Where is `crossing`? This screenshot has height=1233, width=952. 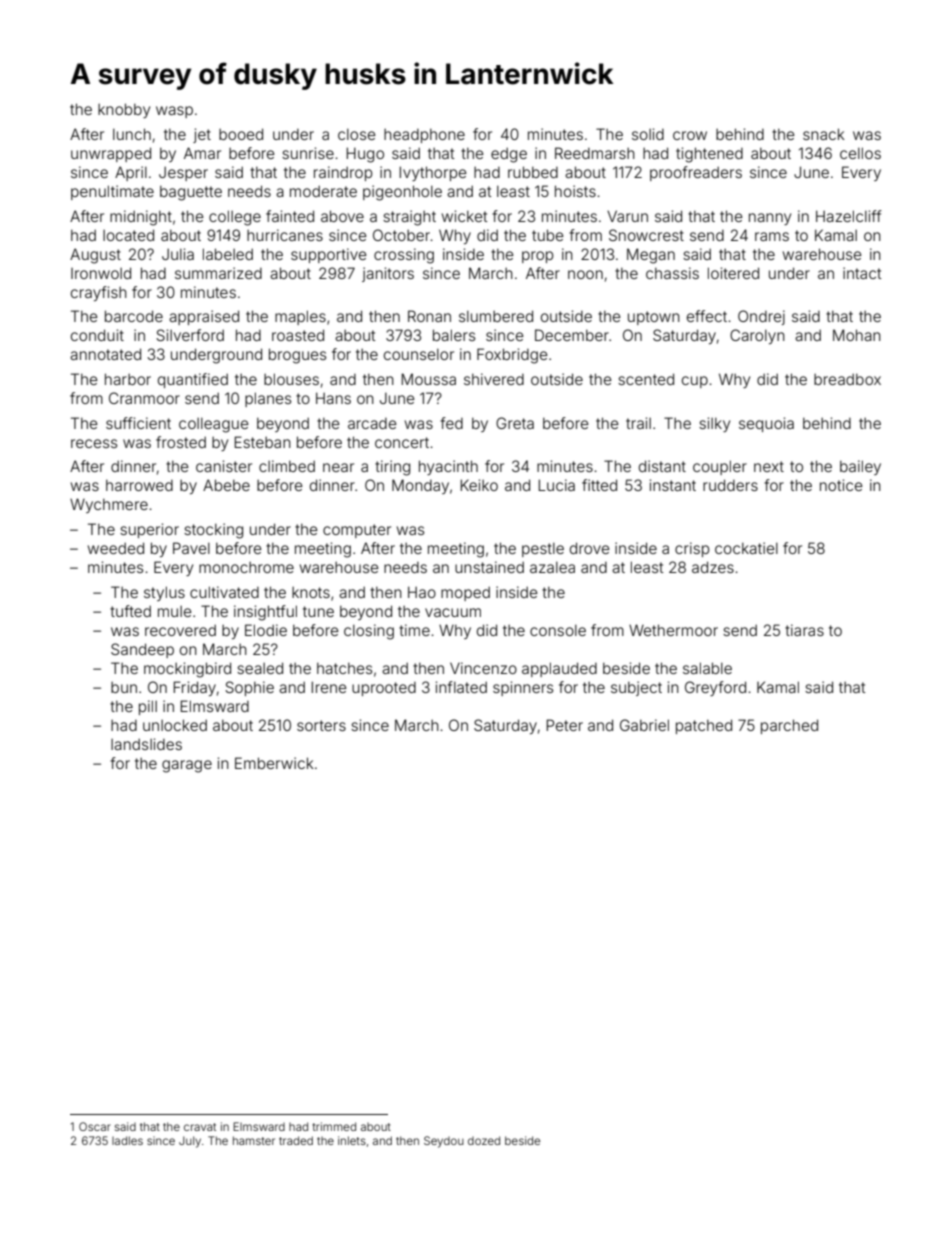 crossing is located at coordinates (404, 256).
